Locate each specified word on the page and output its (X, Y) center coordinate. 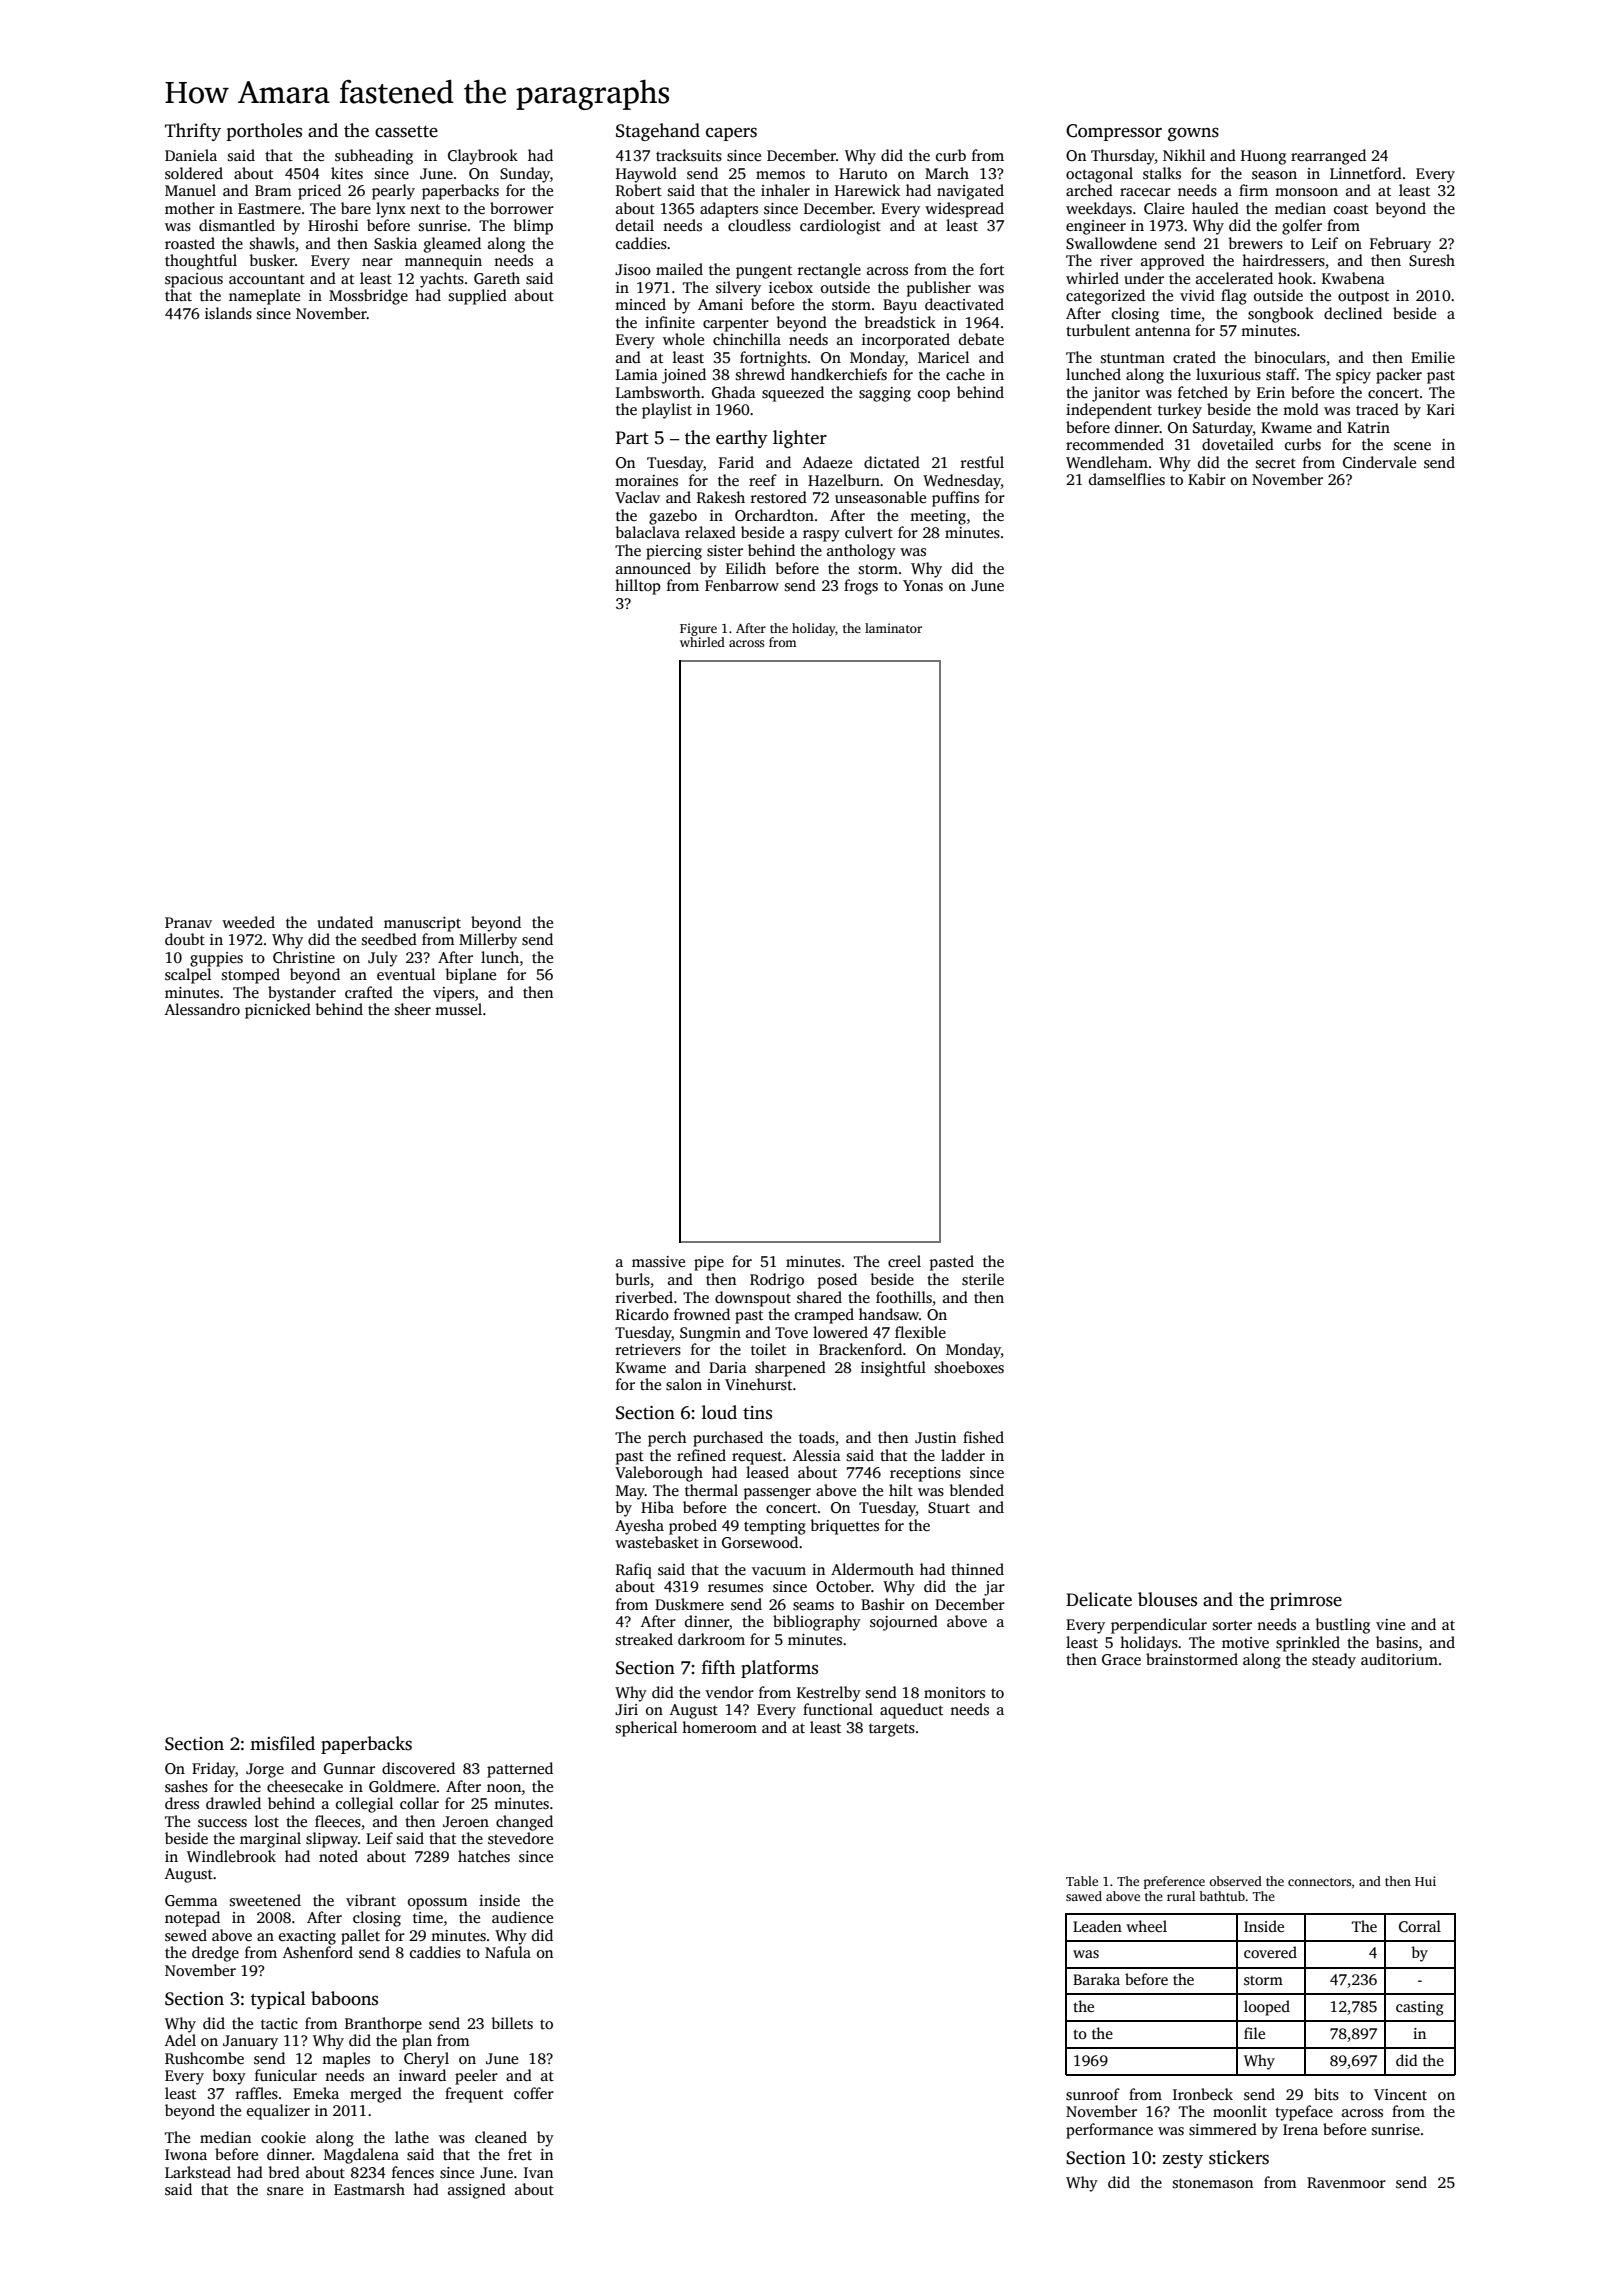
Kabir (1207, 479)
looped (1267, 2008)
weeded (248, 922)
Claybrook (483, 157)
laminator (893, 628)
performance (1109, 2131)
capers (731, 134)
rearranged (1328, 157)
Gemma (191, 1900)
